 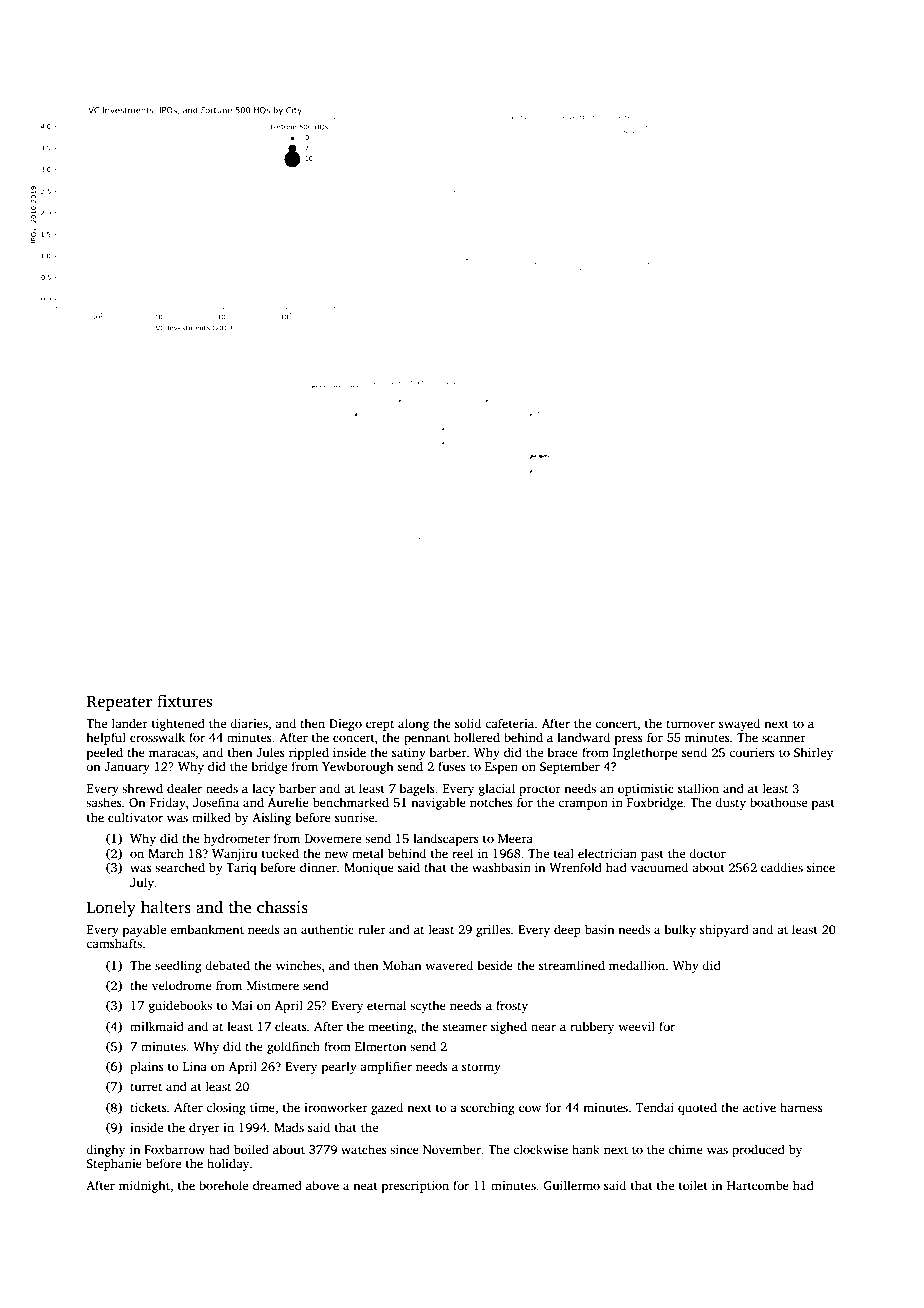 I want to click on shipyard, so click(x=724, y=930).
